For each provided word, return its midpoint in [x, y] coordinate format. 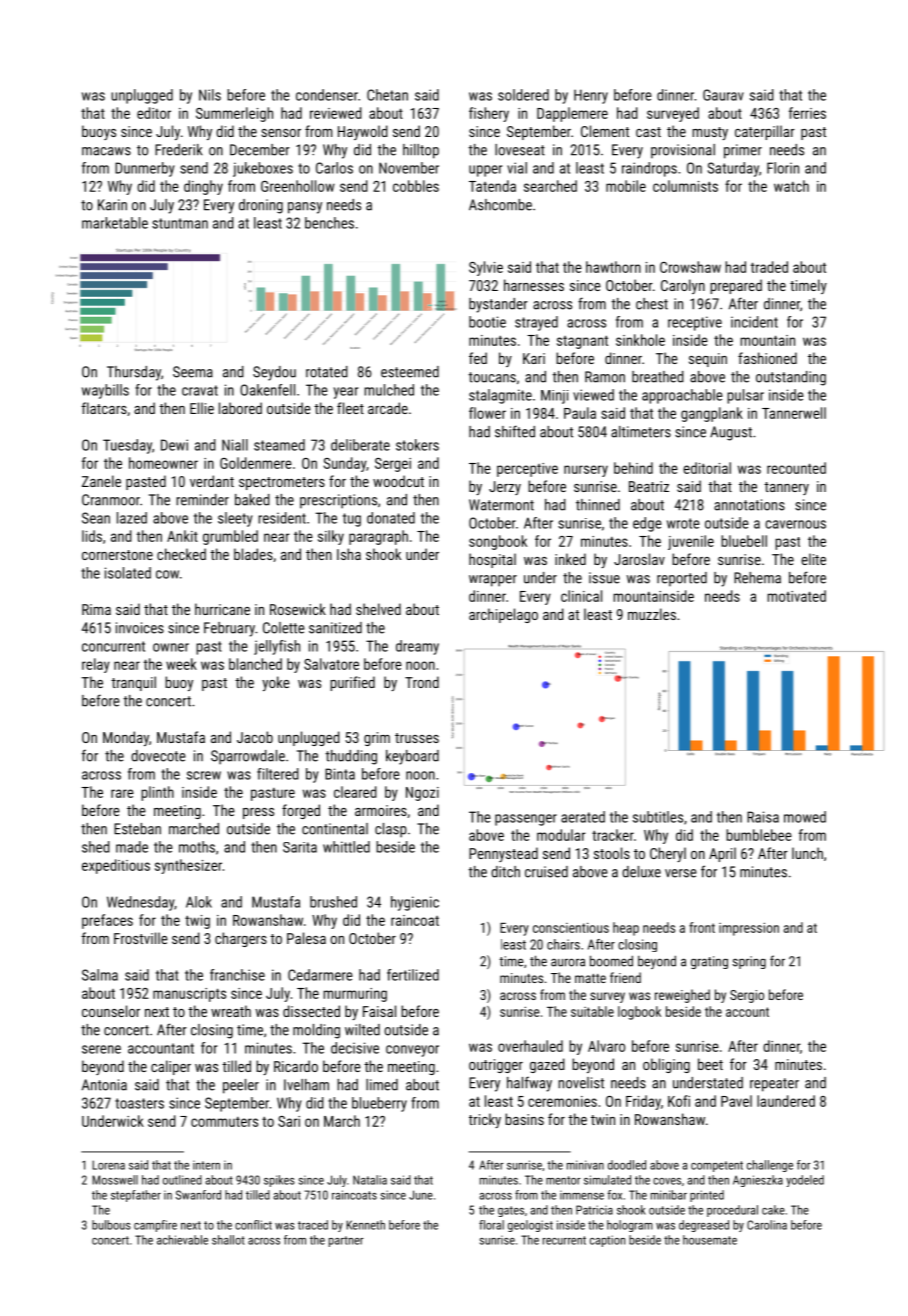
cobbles [416, 186]
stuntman [180, 223]
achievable [182, 1240]
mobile [626, 186]
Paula [580, 413]
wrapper [493, 581]
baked [252, 500]
